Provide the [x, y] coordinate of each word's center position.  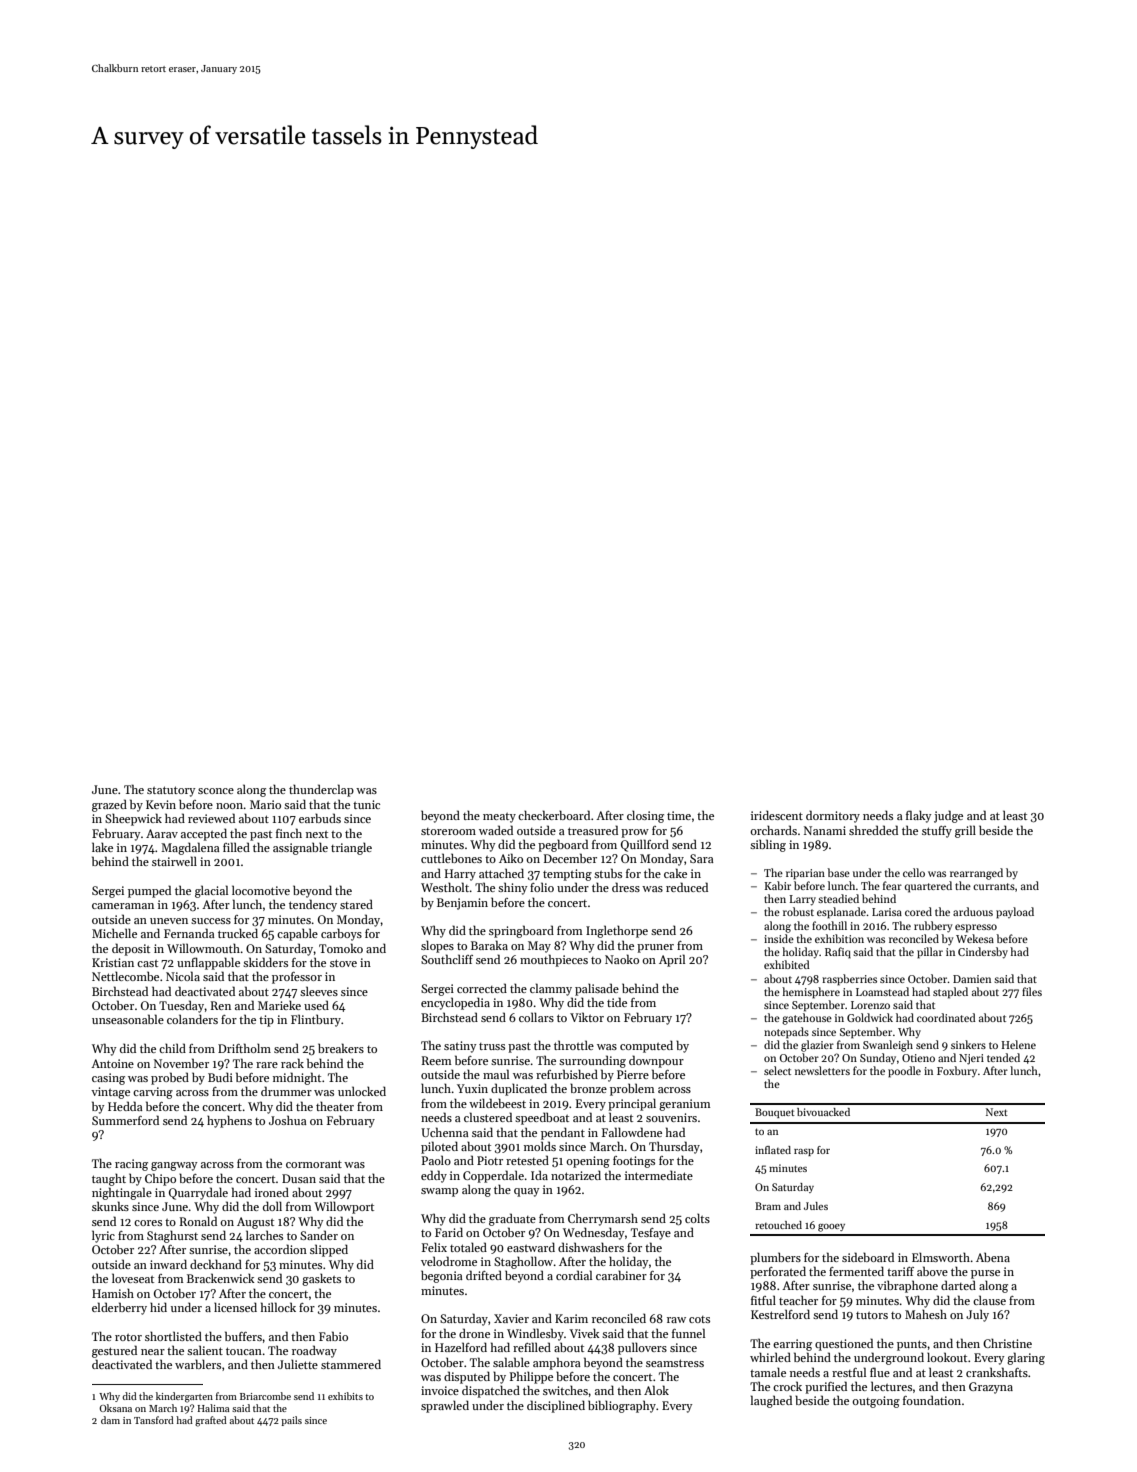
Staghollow [523, 1262]
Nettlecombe [125, 976]
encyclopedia [455, 1003]
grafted [211, 1421]
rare [267, 1065]
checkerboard [554, 815]
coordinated [946, 1017]
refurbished [567, 1074]
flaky [919, 816]
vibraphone [907, 1286]
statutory [171, 791]
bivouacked [823, 1112]
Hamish [113, 1293]
